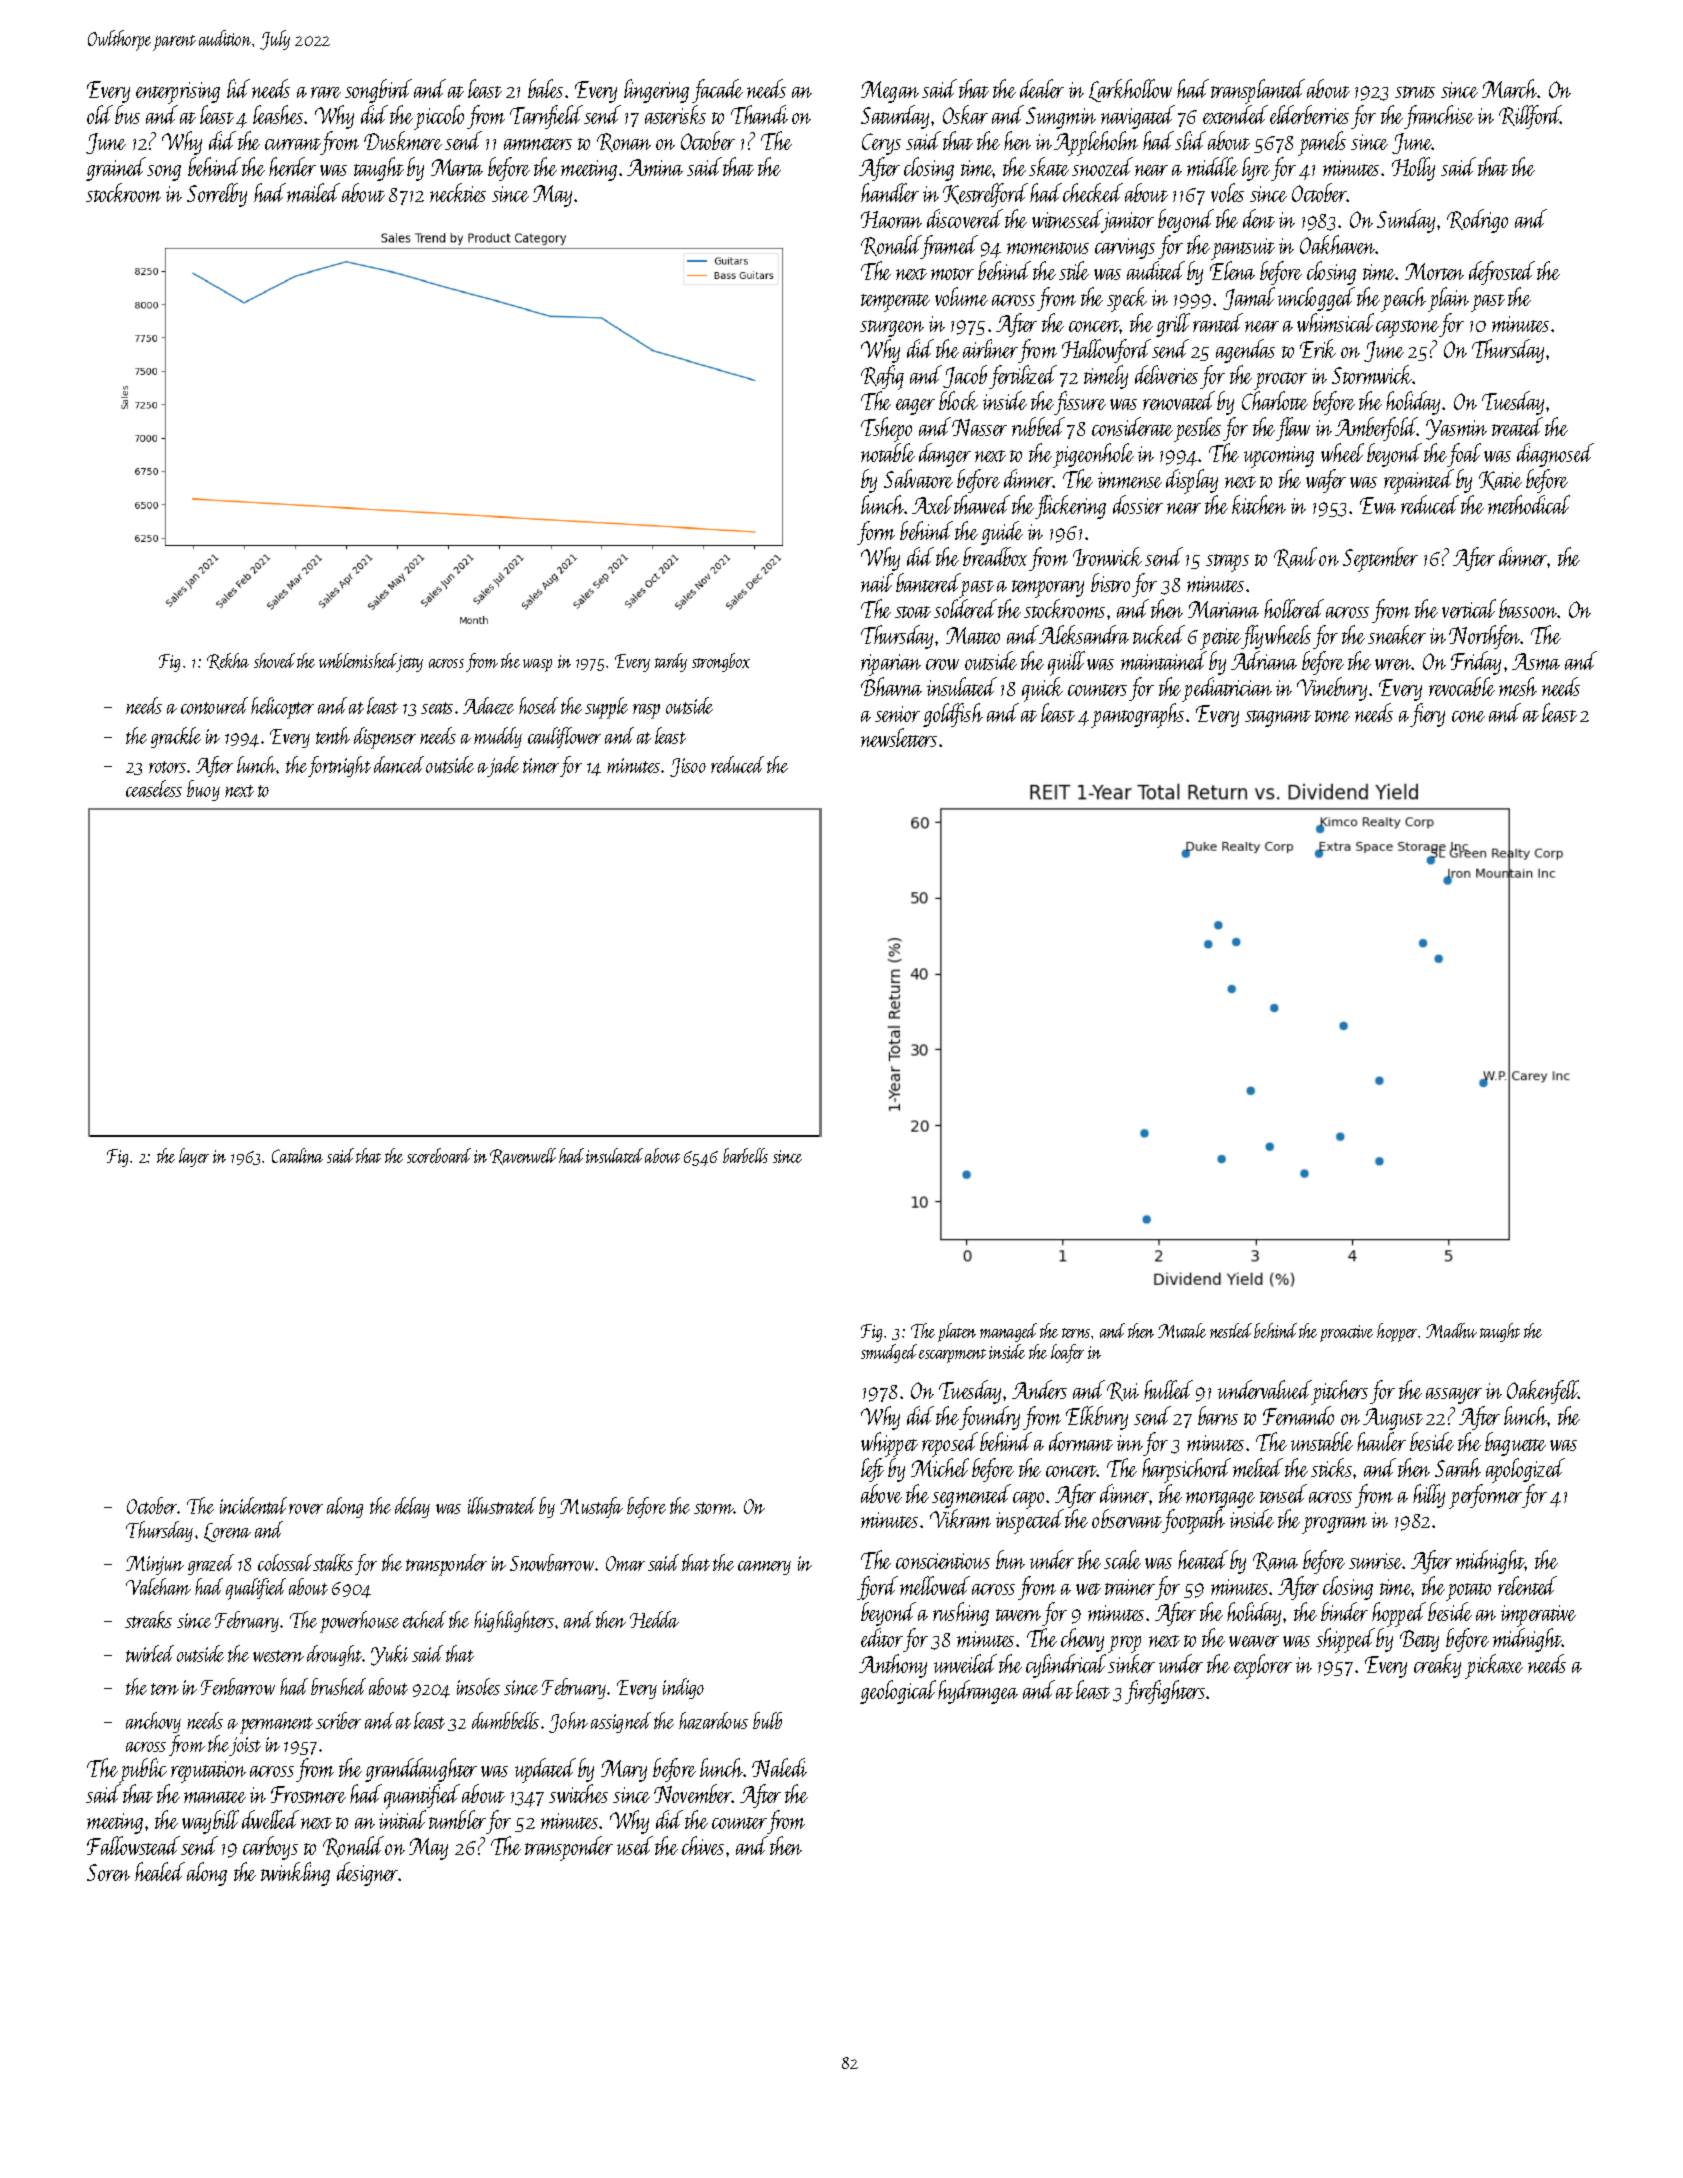 The width and height of the screenshot is (1683, 2178). Describe the element at coordinates (203, 790) in the screenshot. I see `buoy` at that location.
